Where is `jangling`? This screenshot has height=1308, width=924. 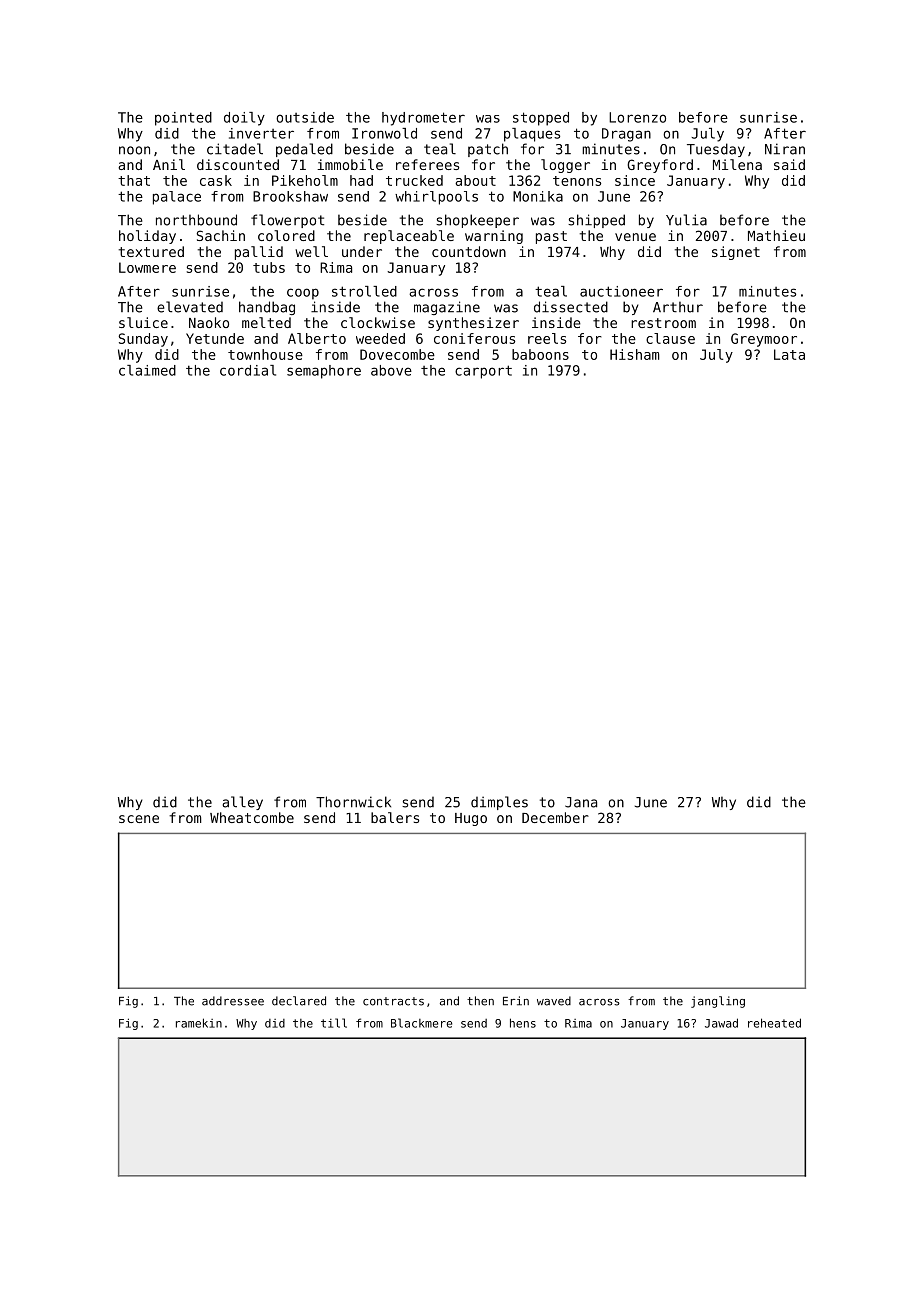
jangling is located at coordinates (718, 1002).
